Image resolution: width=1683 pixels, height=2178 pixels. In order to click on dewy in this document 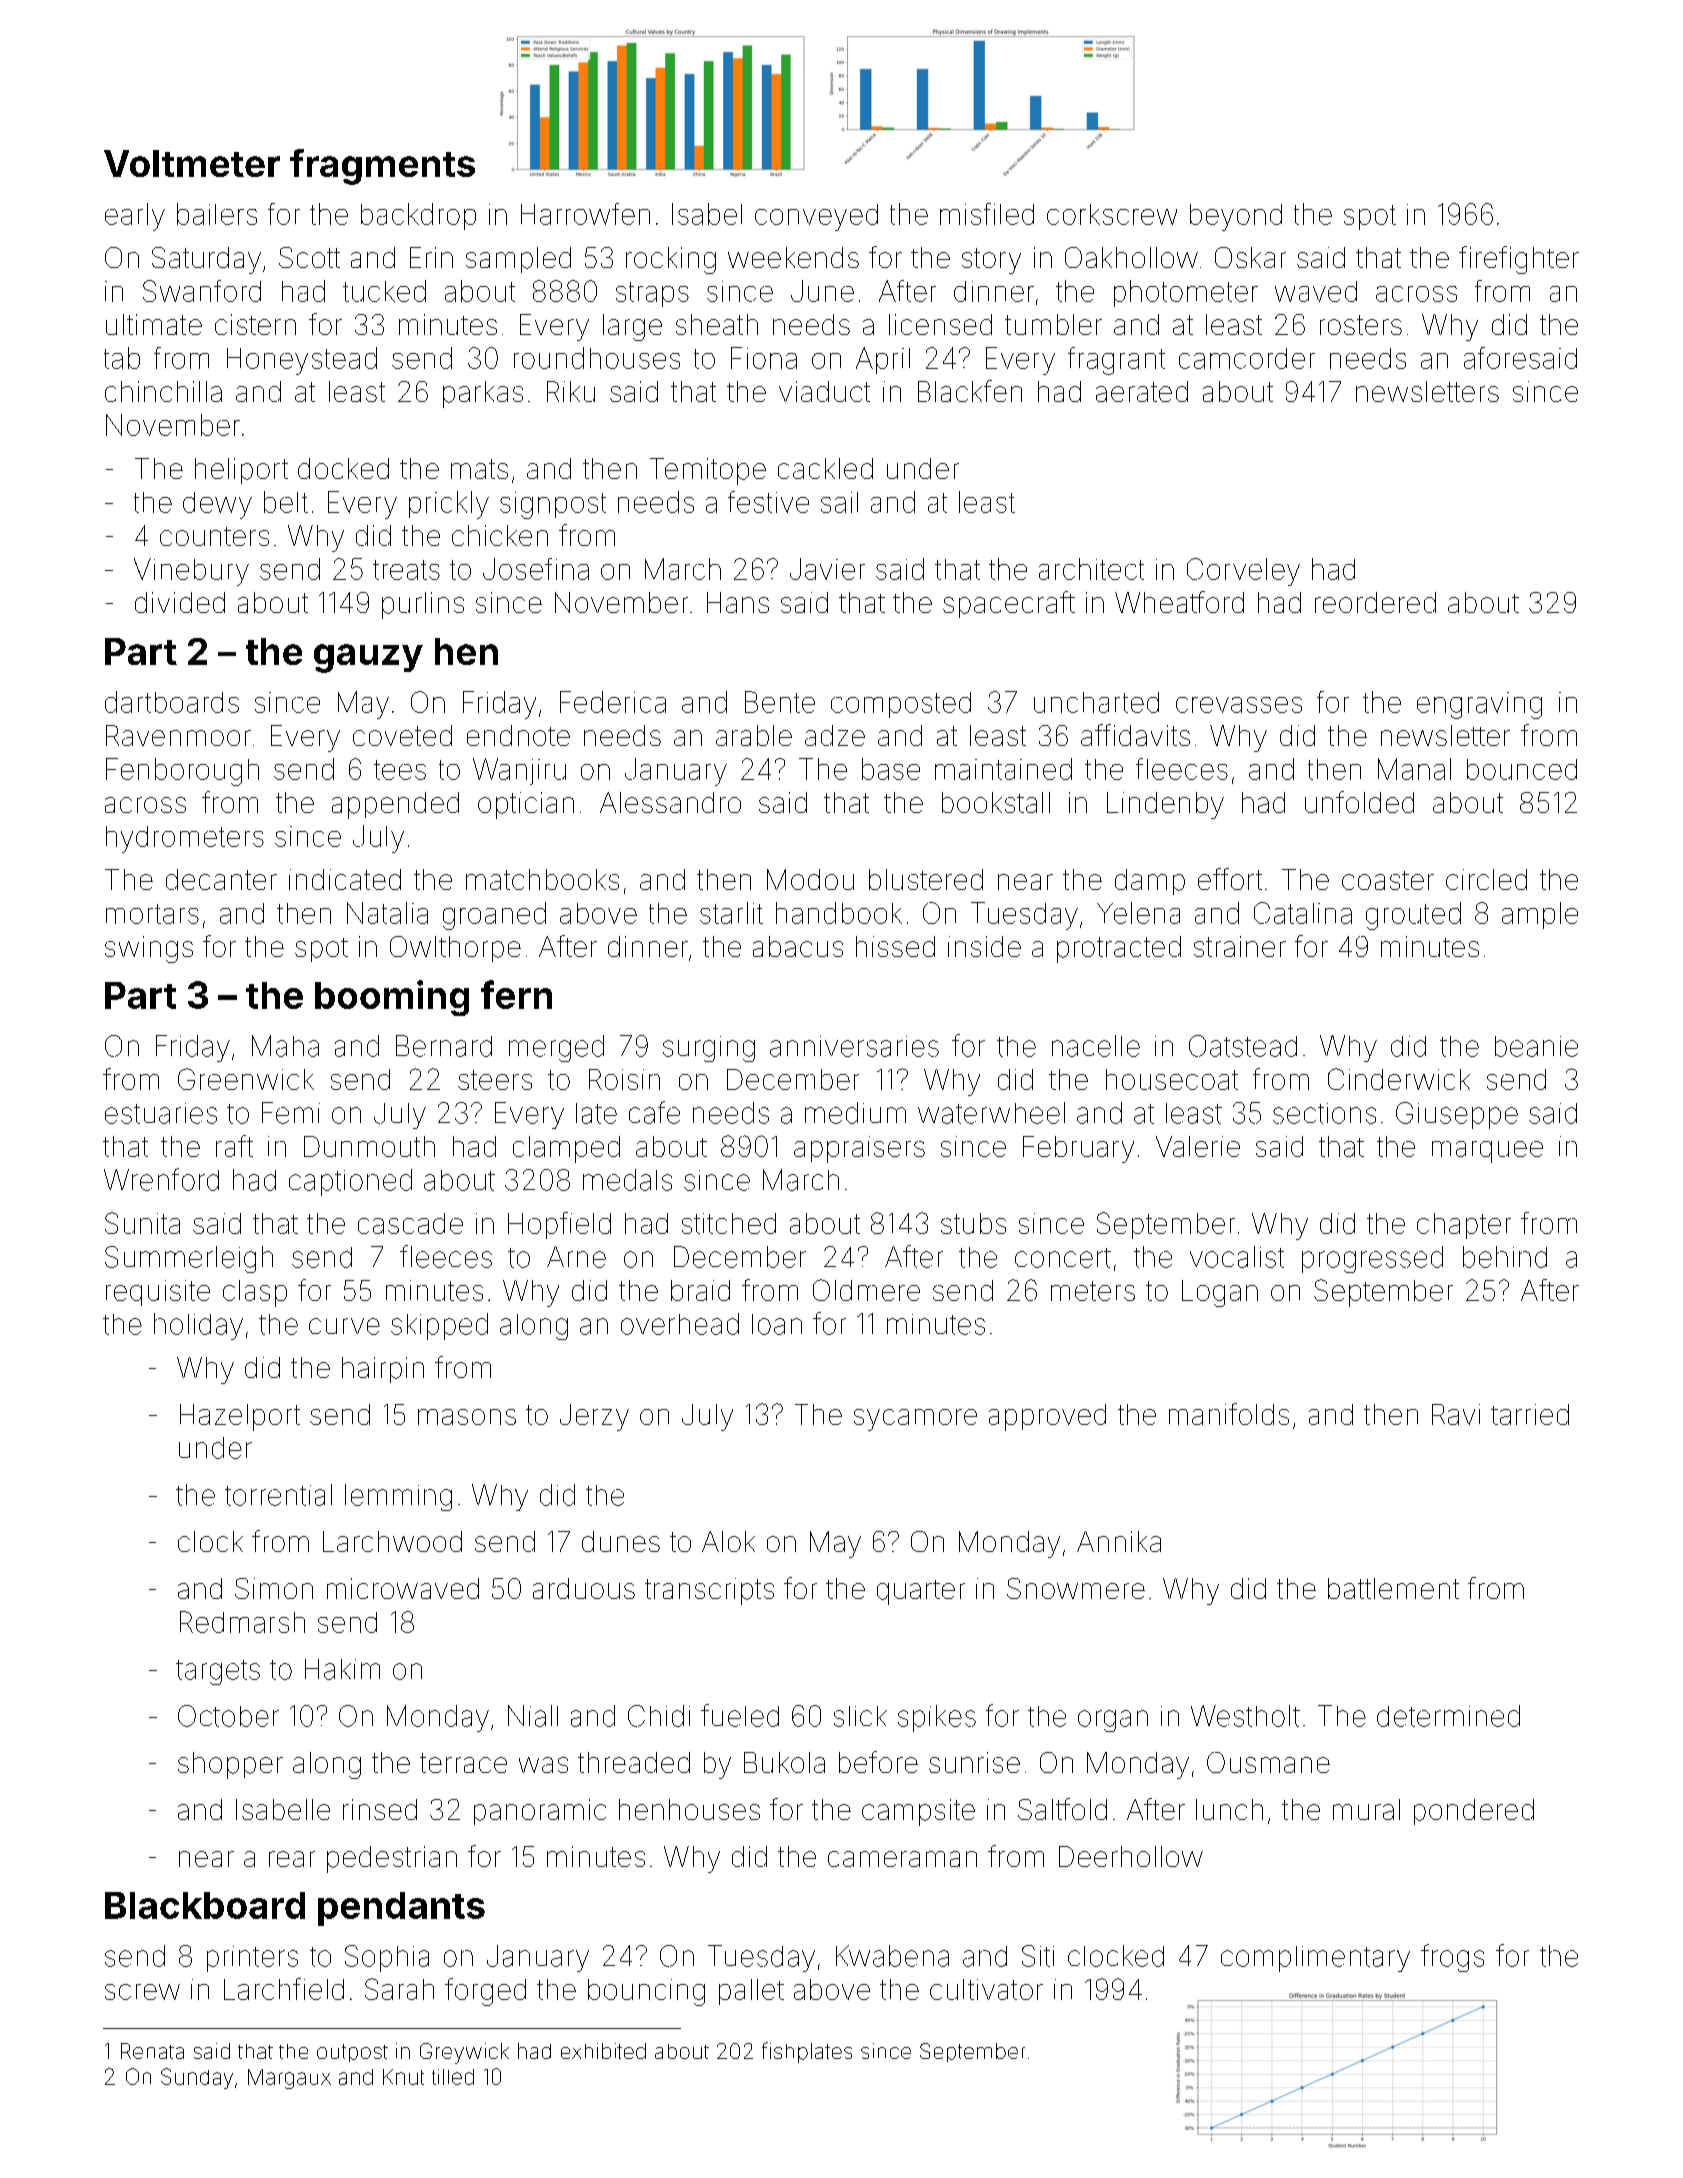, I will do `click(217, 505)`.
